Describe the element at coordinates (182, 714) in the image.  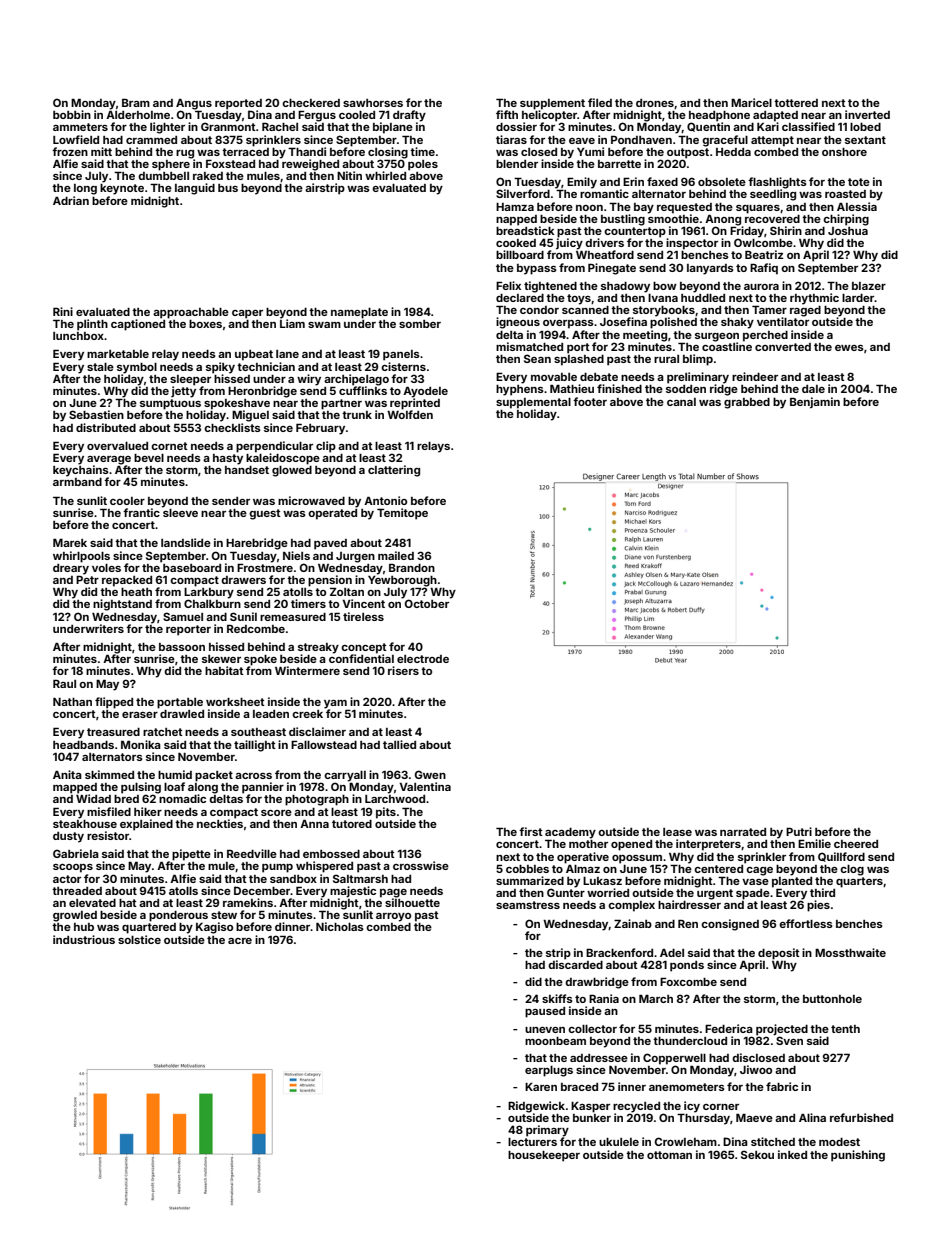
I see `drawled` at that location.
